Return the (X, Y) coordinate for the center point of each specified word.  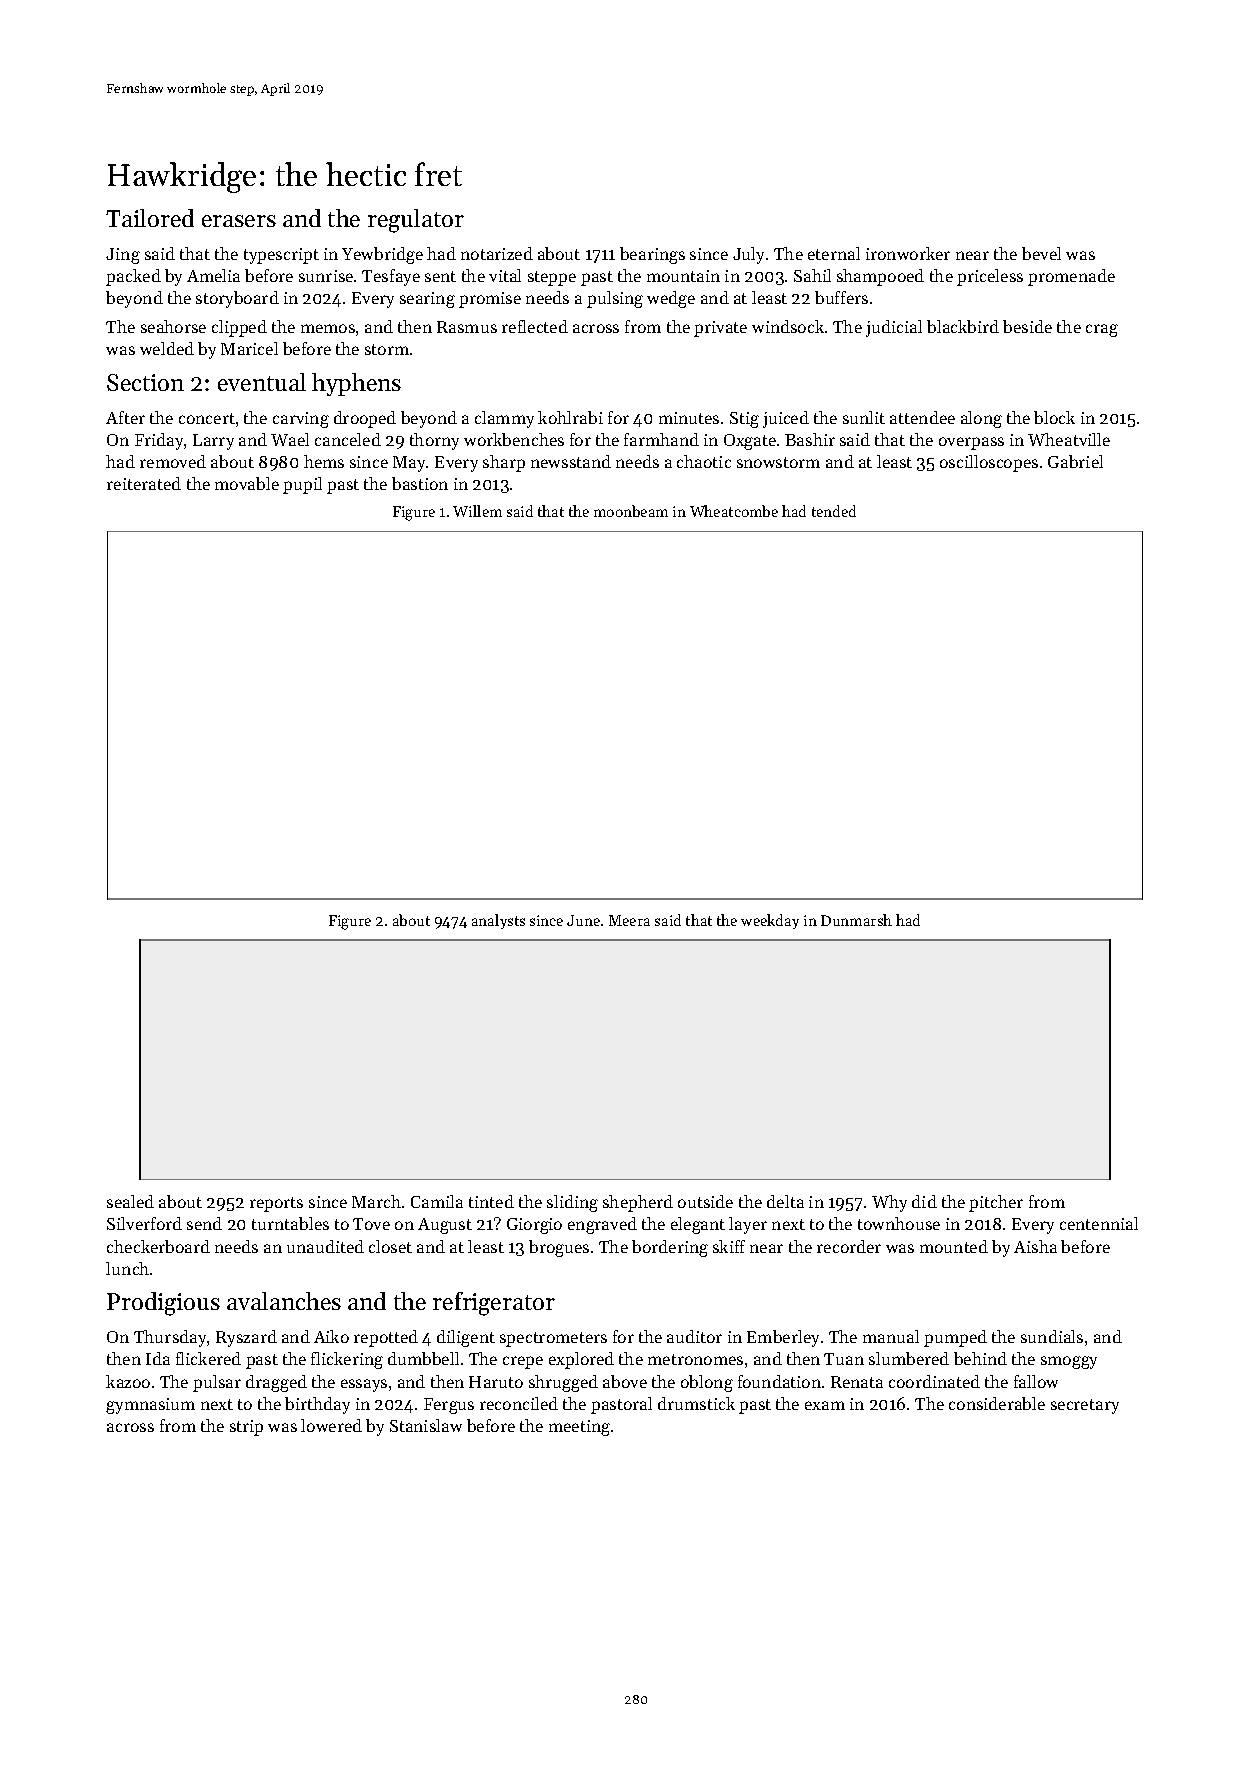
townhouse (899, 1223)
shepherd (638, 1203)
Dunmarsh (856, 920)
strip (246, 1428)
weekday (770, 921)
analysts (498, 921)
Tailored (150, 218)
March (376, 1201)
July (748, 255)
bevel (1041, 253)
